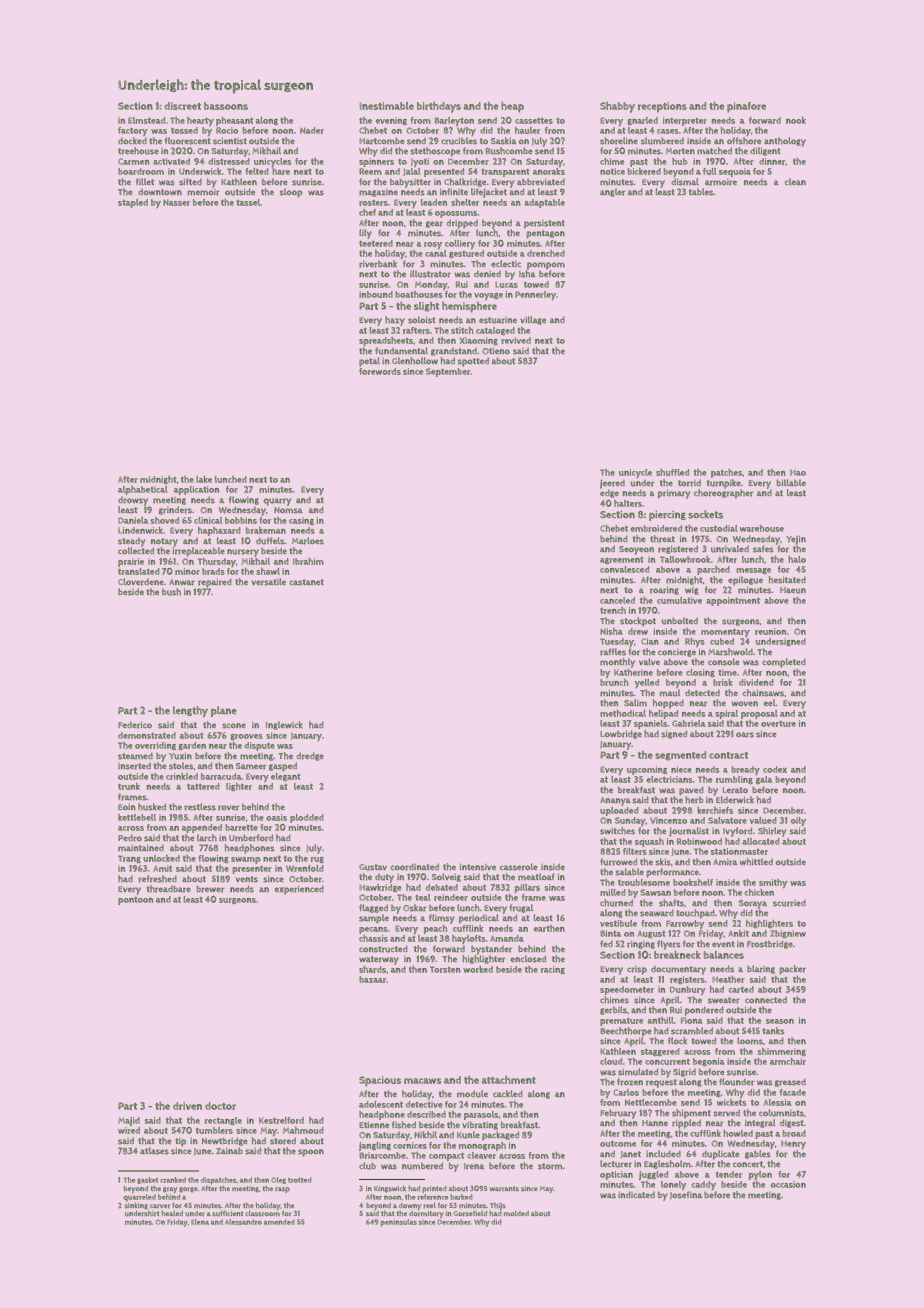 This screenshot has height=1308, width=924. What do you see at coordinates (684, 1073) in the screenshot?
I see `Sigrid` at bounding box center [684, 1073].
